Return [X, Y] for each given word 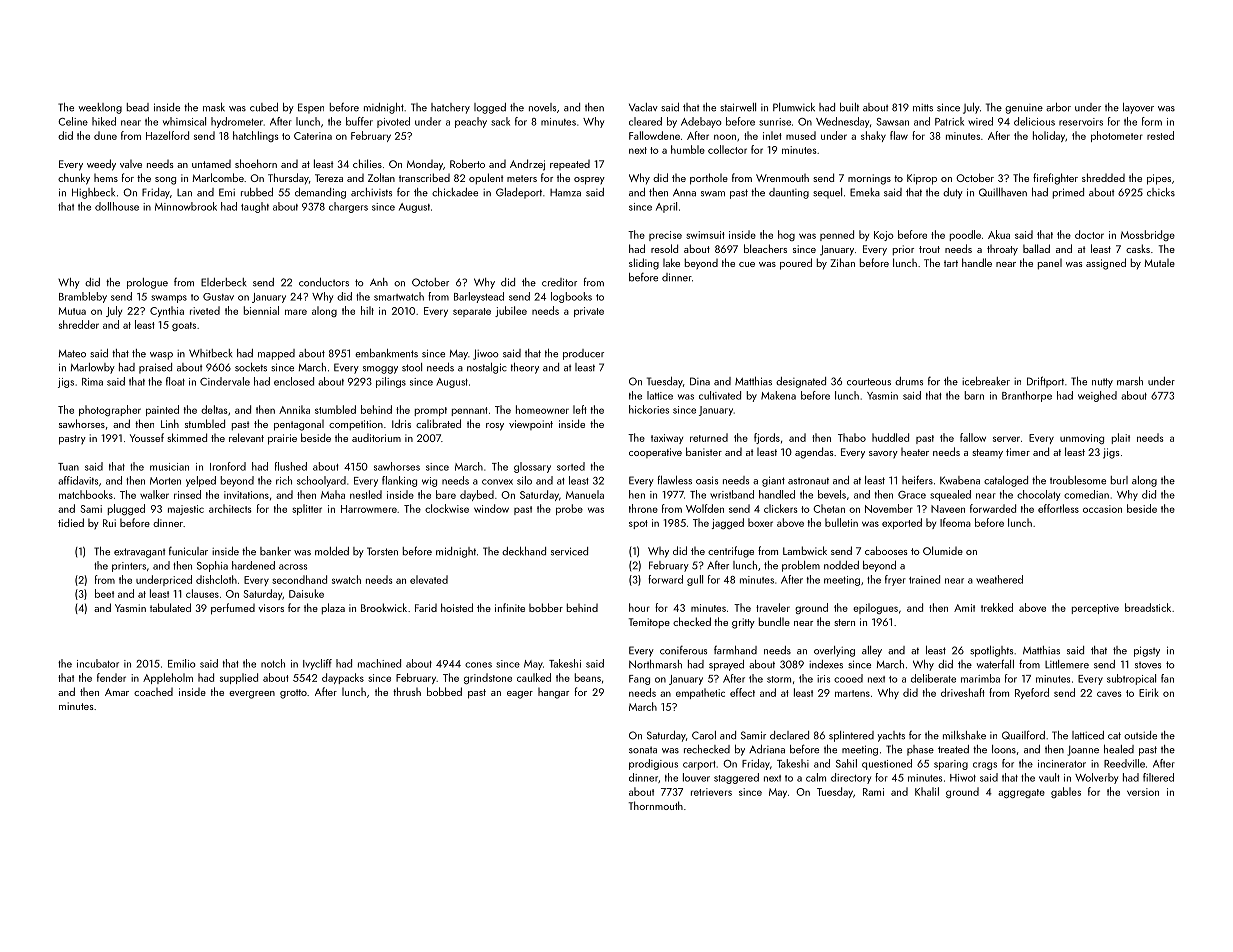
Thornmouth [656, 805]
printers [129, 567]
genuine [1024, 109]
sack [500, 121]
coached [153, 692]
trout [929, 249]
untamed [211, 164]
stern [844, 622]
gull [695, 580]
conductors [324, 282]
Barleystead [479, 297]
